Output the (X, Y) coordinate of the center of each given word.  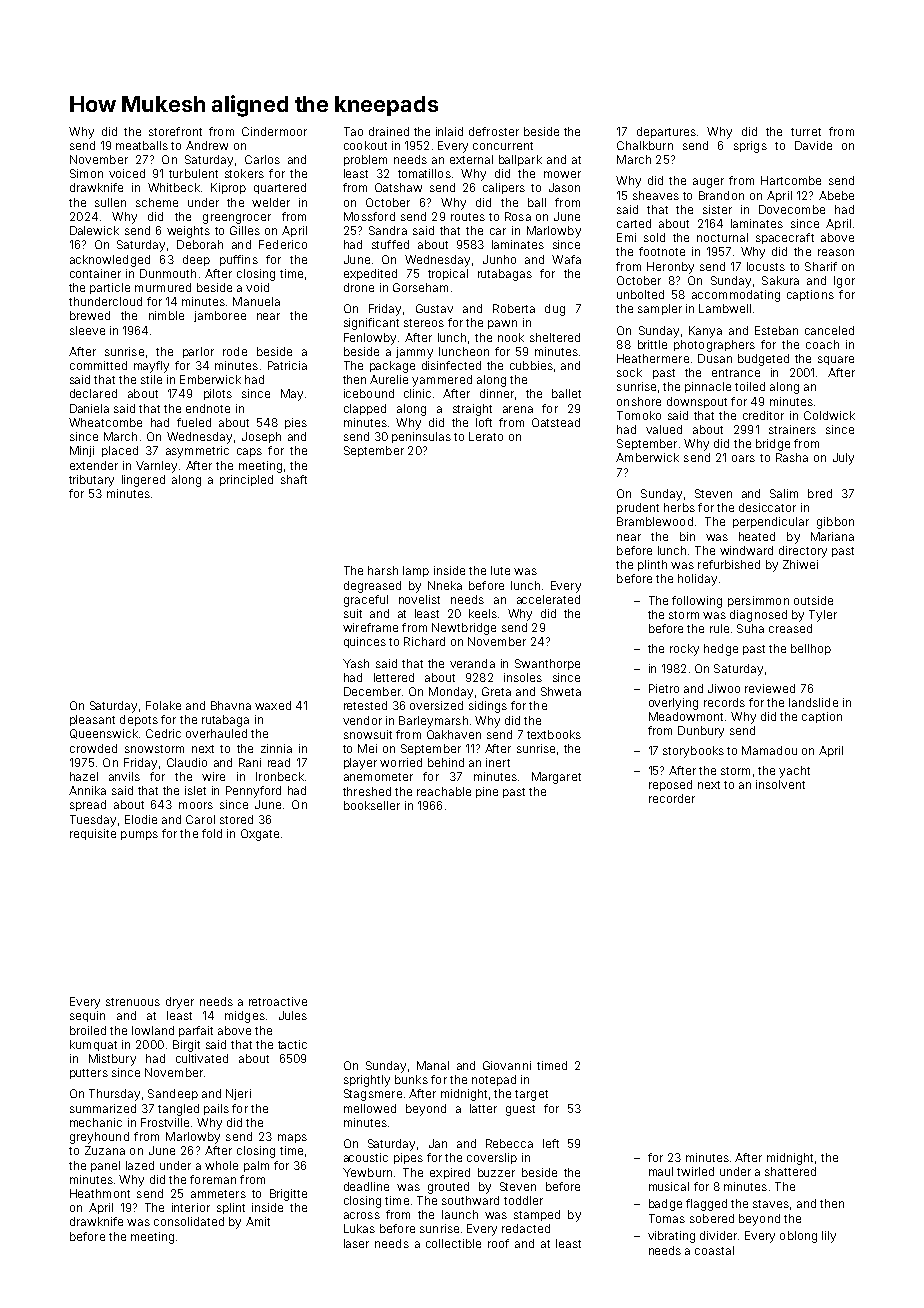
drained (389, 131)
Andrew (207, 145)
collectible (453, 1243)
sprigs (750, 147)
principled (246, 480)
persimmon (758, 601)
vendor (362, 720)
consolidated (189, 1221)
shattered (790, 1171)
